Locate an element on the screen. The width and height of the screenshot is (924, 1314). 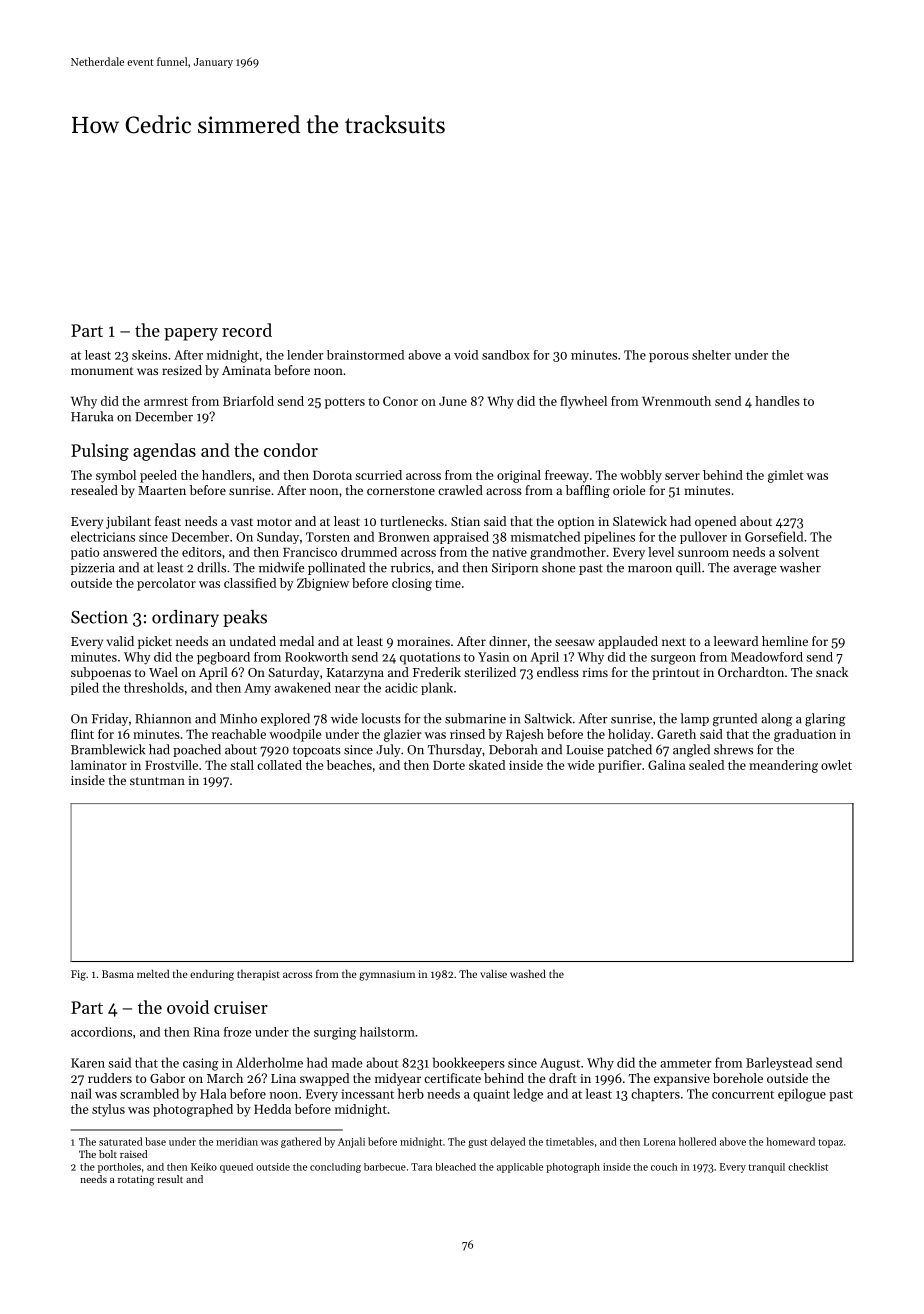
brainstormed is located at coordinates (365, 355).
